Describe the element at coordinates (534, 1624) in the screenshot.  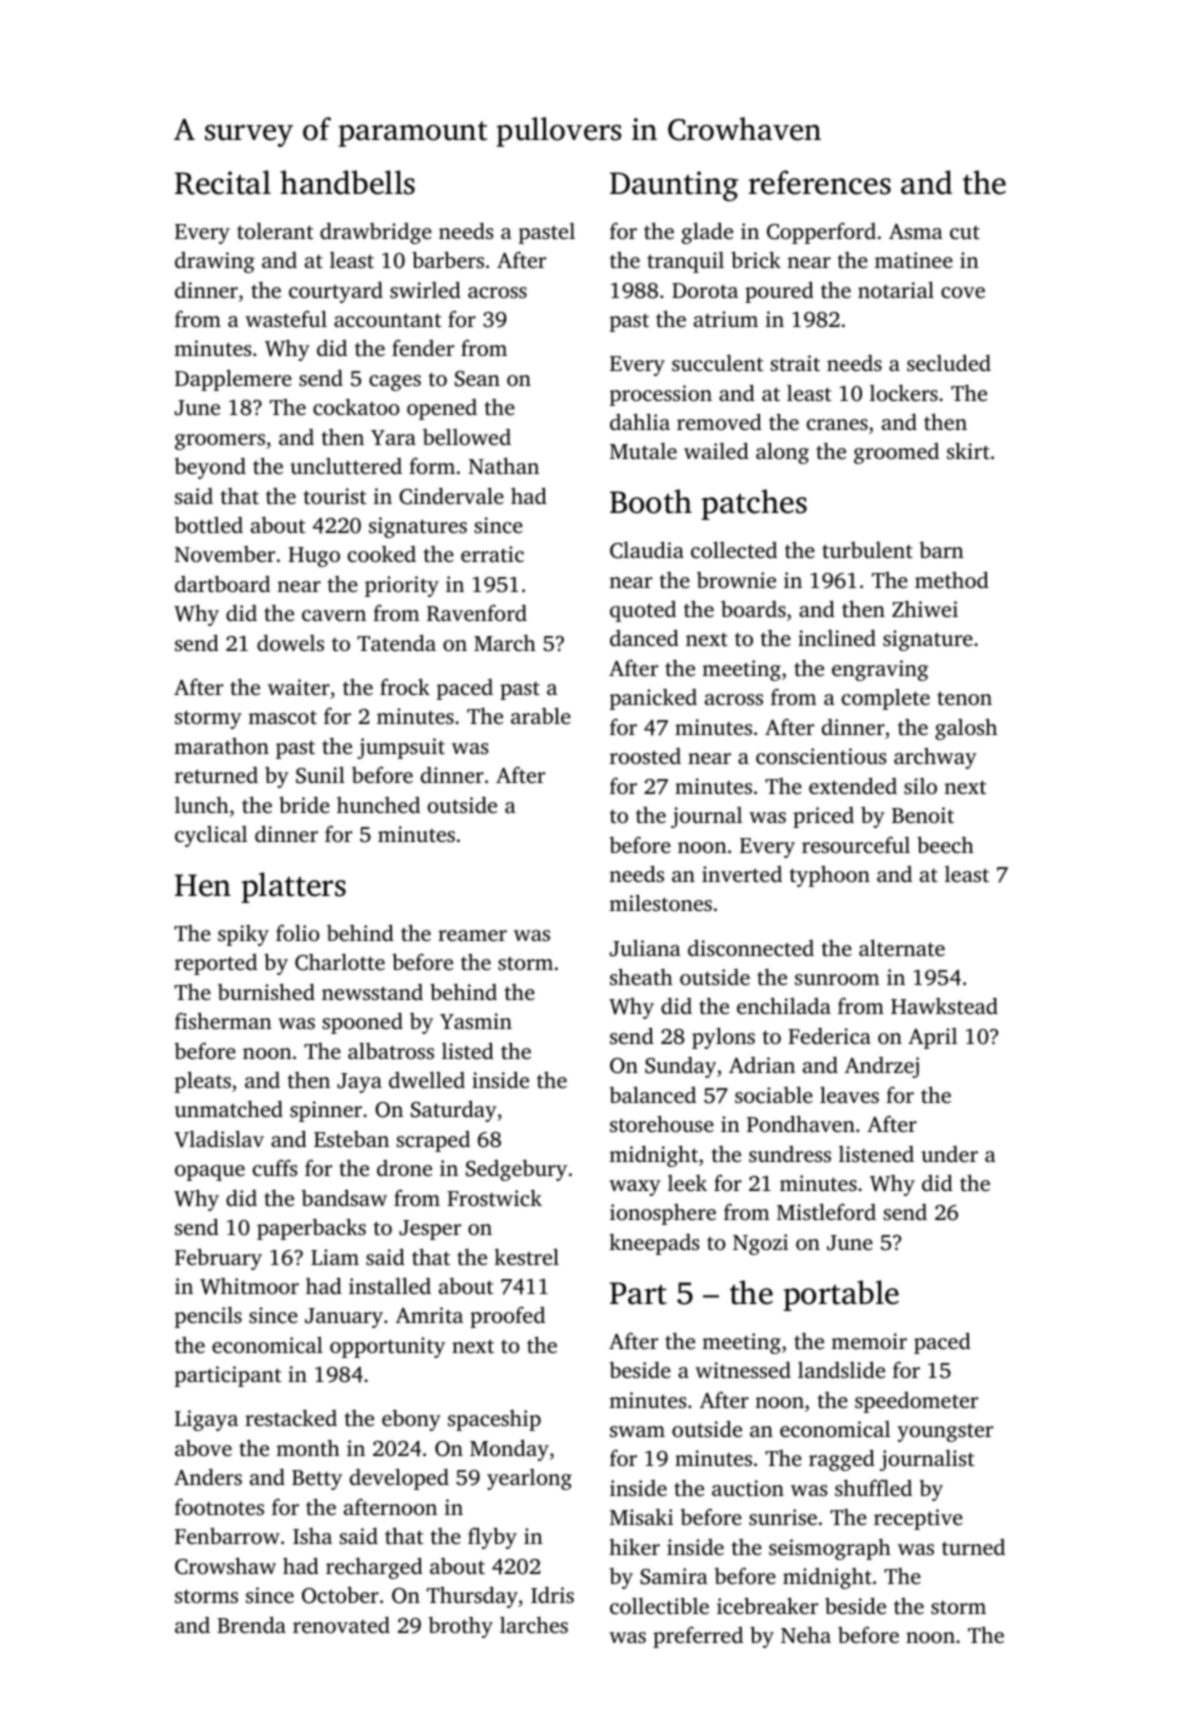
I see `larches` at that location.
